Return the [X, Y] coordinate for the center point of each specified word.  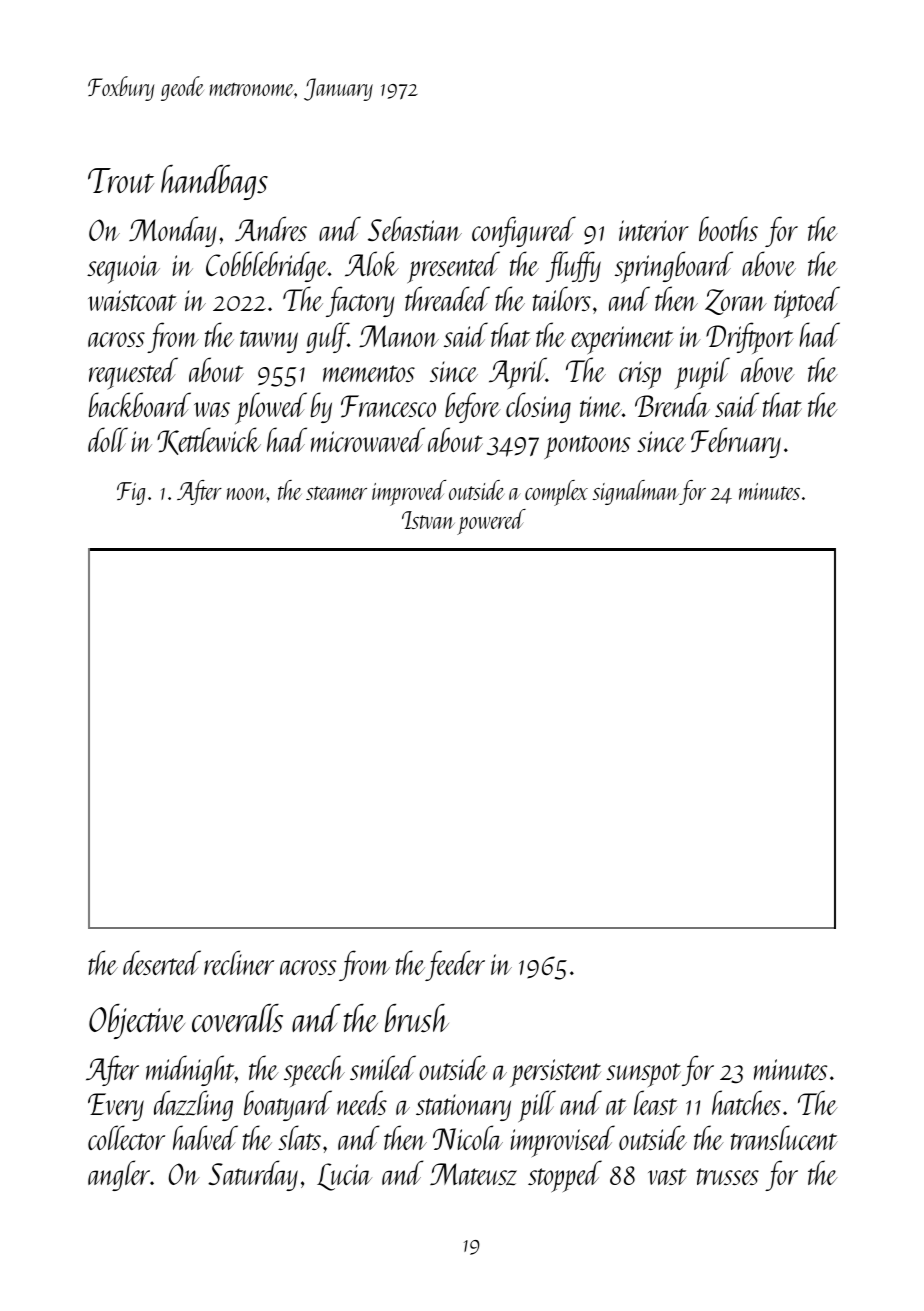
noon [247, 494]
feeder [455, 965]
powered [491, 522]
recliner [239, 962]
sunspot [643, 1075]
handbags [214, 182]
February [736, 442]
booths [728, 228]
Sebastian [415, 228]
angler [119, 1175]
